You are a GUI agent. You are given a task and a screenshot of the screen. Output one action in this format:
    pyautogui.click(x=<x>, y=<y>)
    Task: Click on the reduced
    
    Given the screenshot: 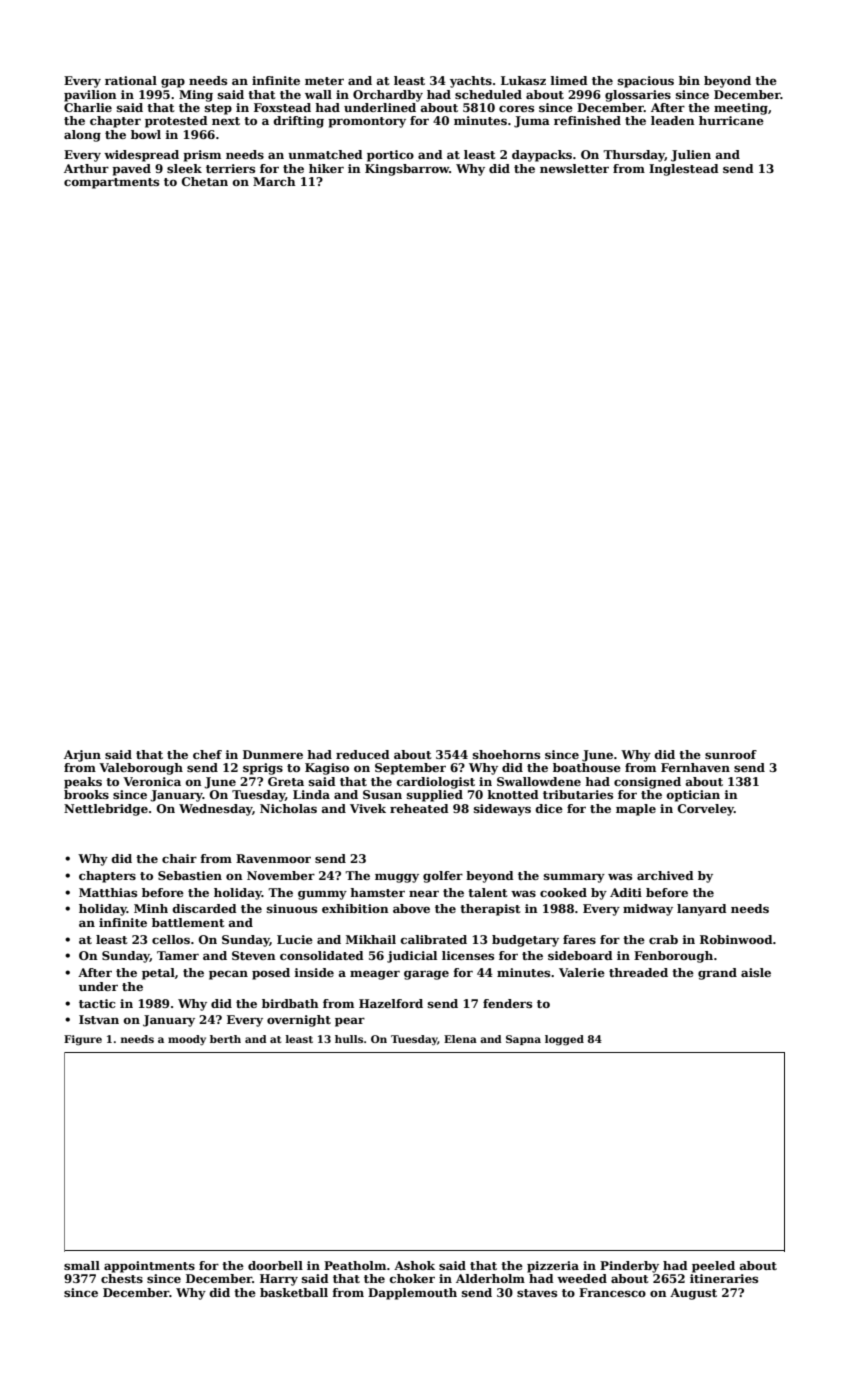 What is the action you would take?
    pyautogui.click(x=363, y=754)
